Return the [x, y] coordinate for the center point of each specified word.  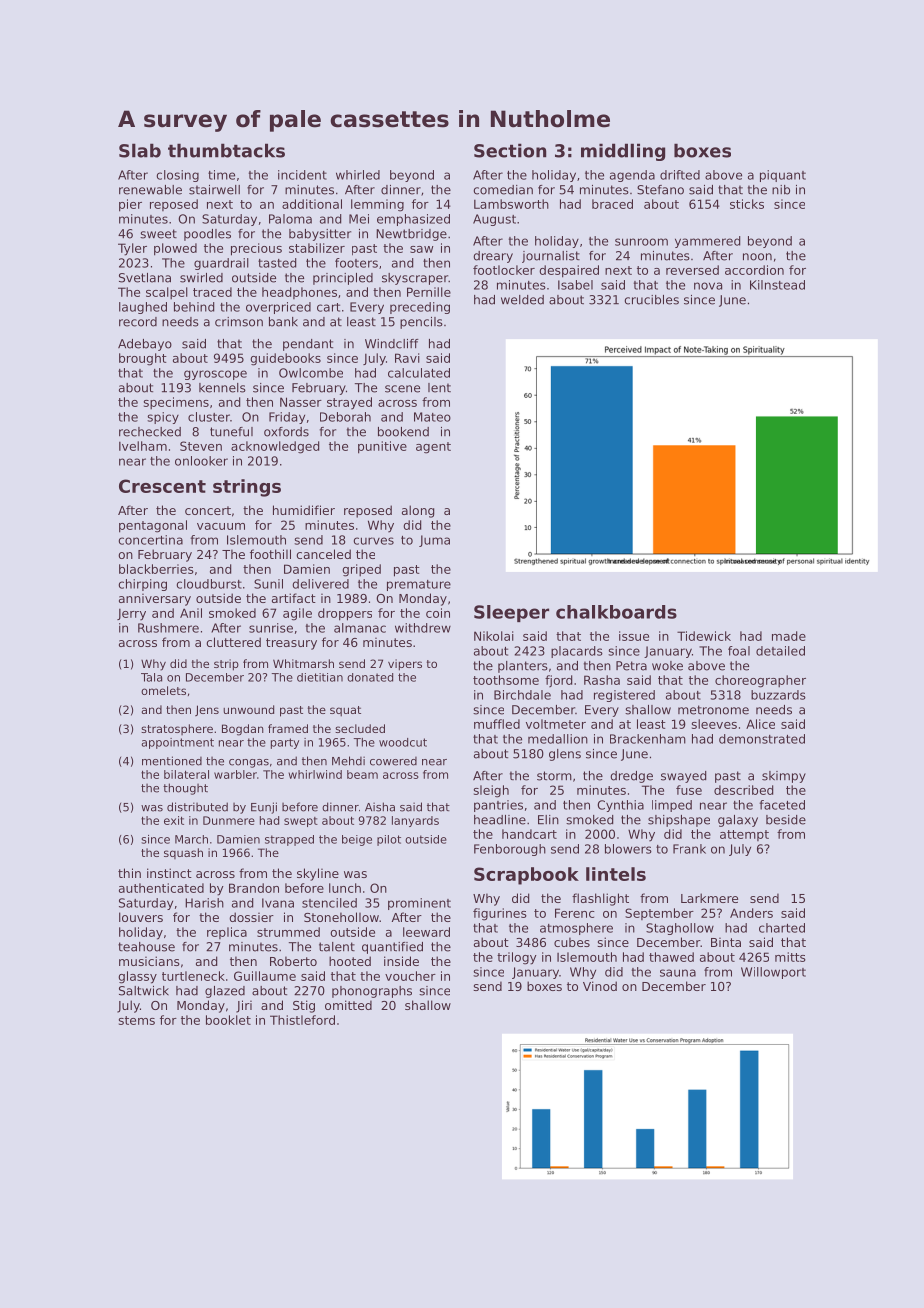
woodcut [403, 742]
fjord [558, 681]
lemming [377, 205]
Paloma [290, 219]
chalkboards [616, 612]
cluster [209, 417]
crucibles [651, 300]
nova [708, 286]
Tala [151, 677]
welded [522, 300]
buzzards [778, 695]
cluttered [233, 642]
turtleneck [193, 976]
